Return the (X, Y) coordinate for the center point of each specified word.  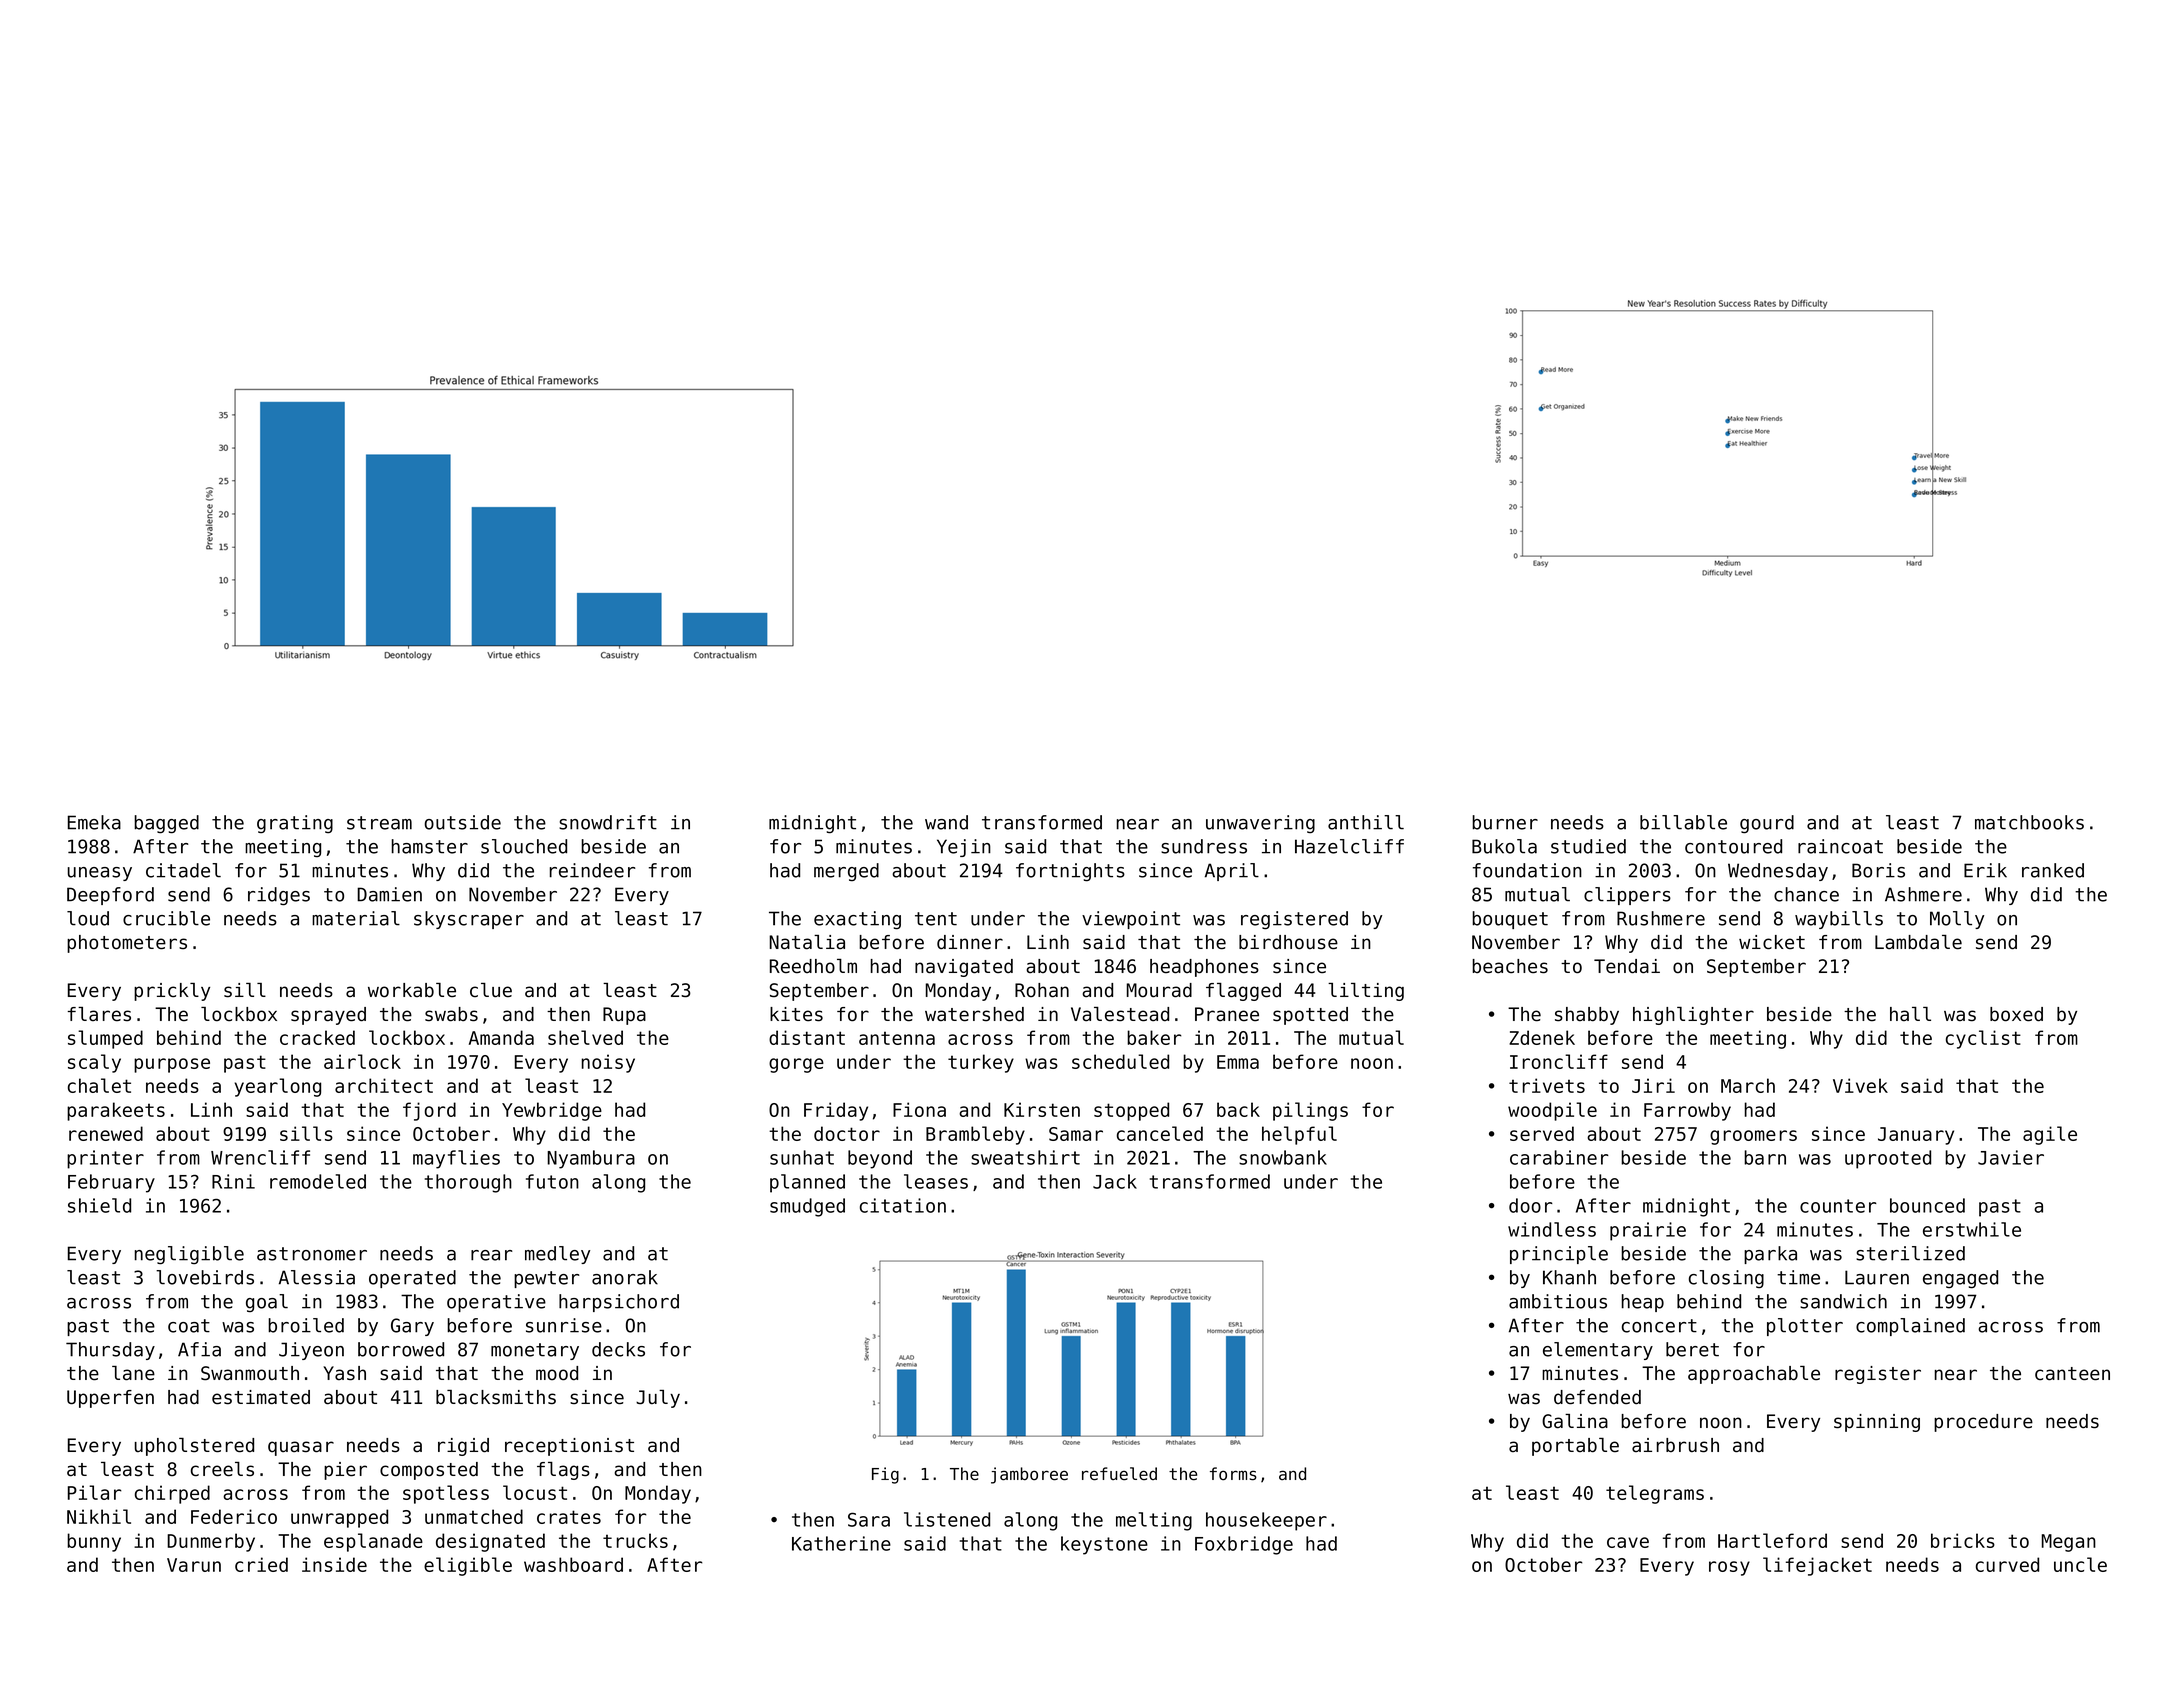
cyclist (1983, 1039)
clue (491, 990)
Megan (2069, 1543)
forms (1233, 1474)
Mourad (1159, 990)
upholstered (194, 1447)
